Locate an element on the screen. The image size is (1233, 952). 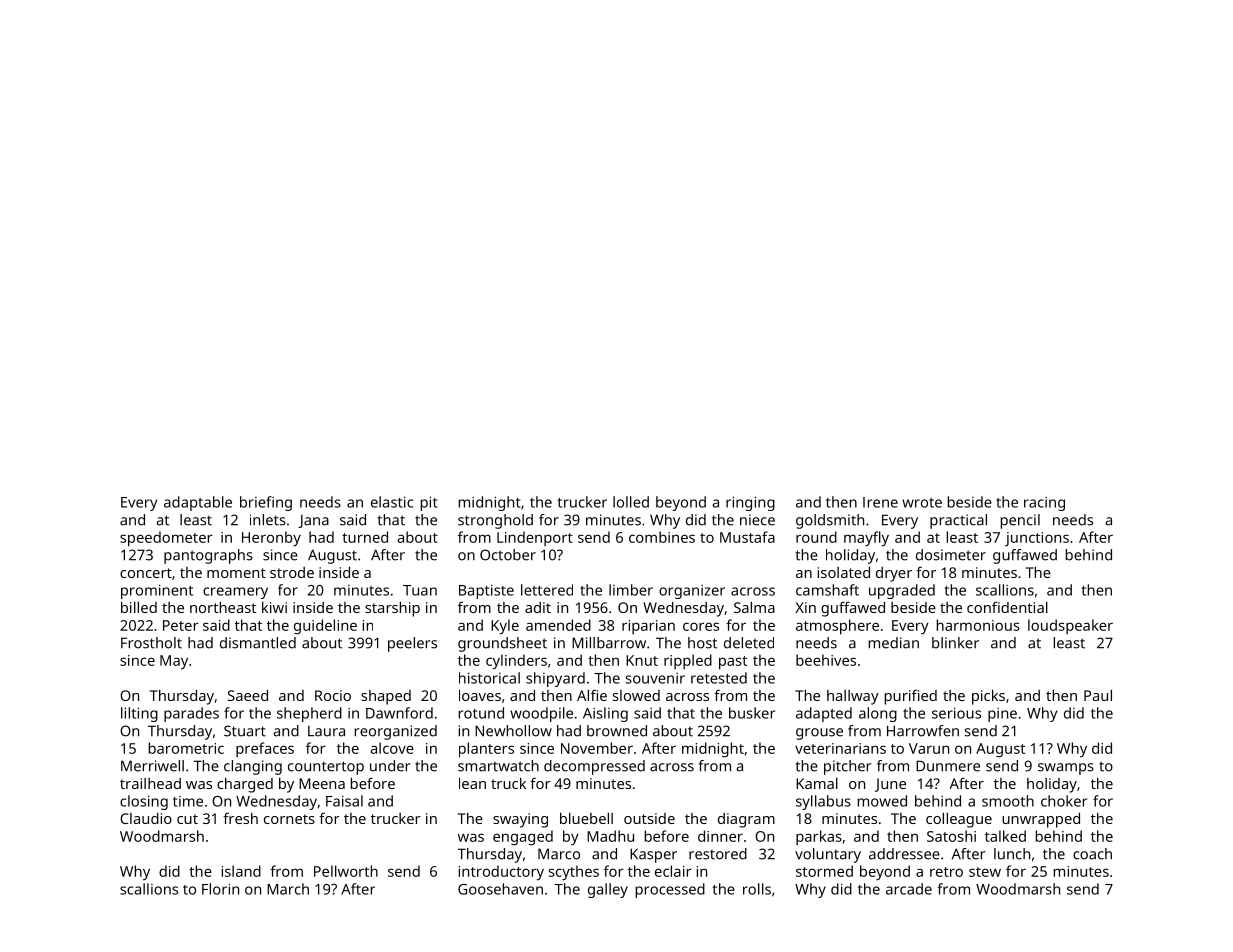
beehives is located at coordinates (826, 660).
